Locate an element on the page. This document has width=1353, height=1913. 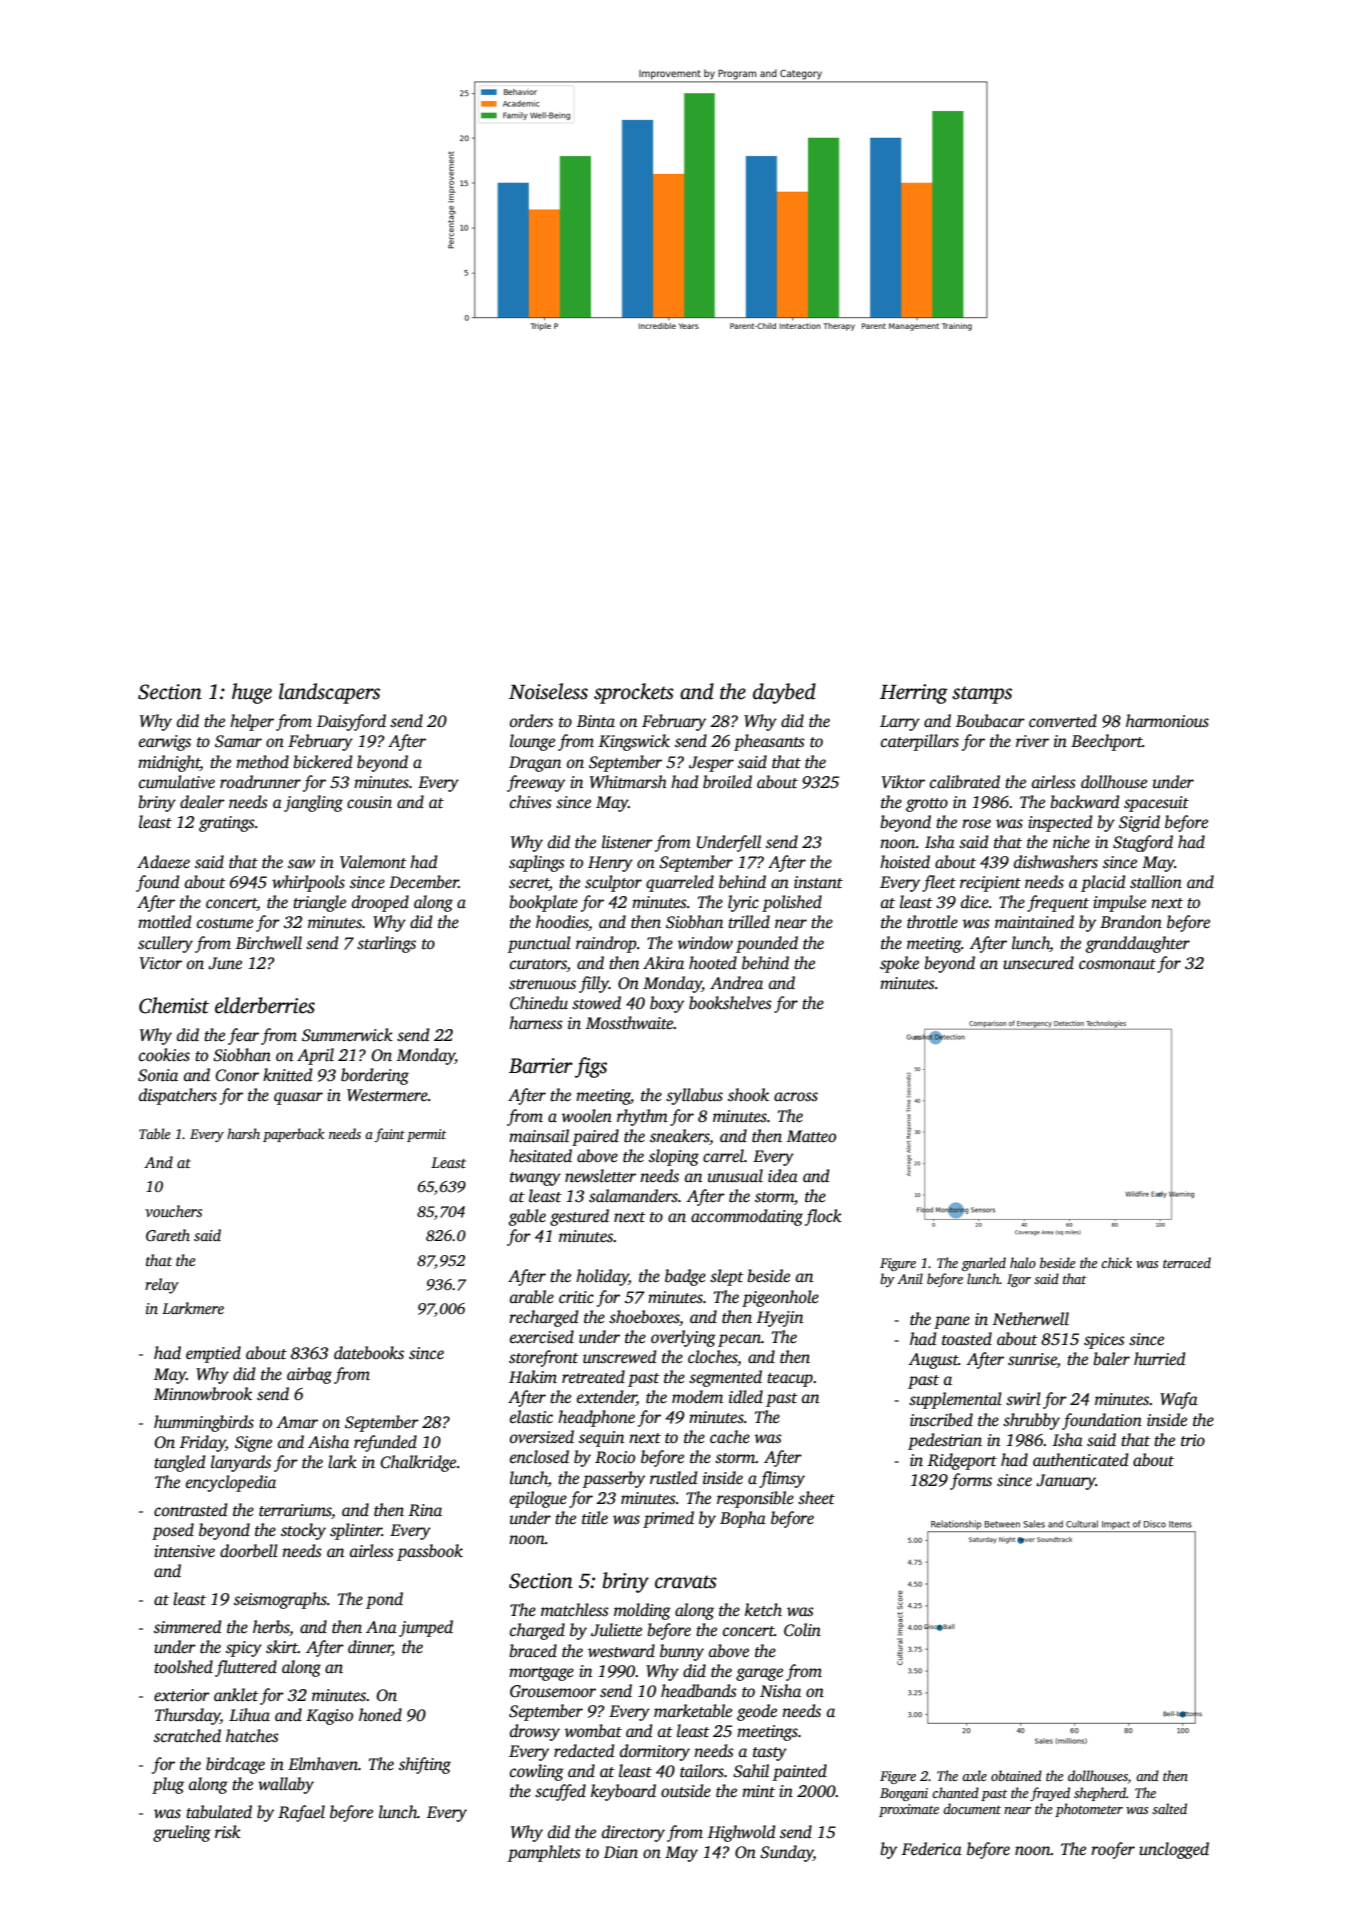
Sonia is located at coordinates (158, 1075).
